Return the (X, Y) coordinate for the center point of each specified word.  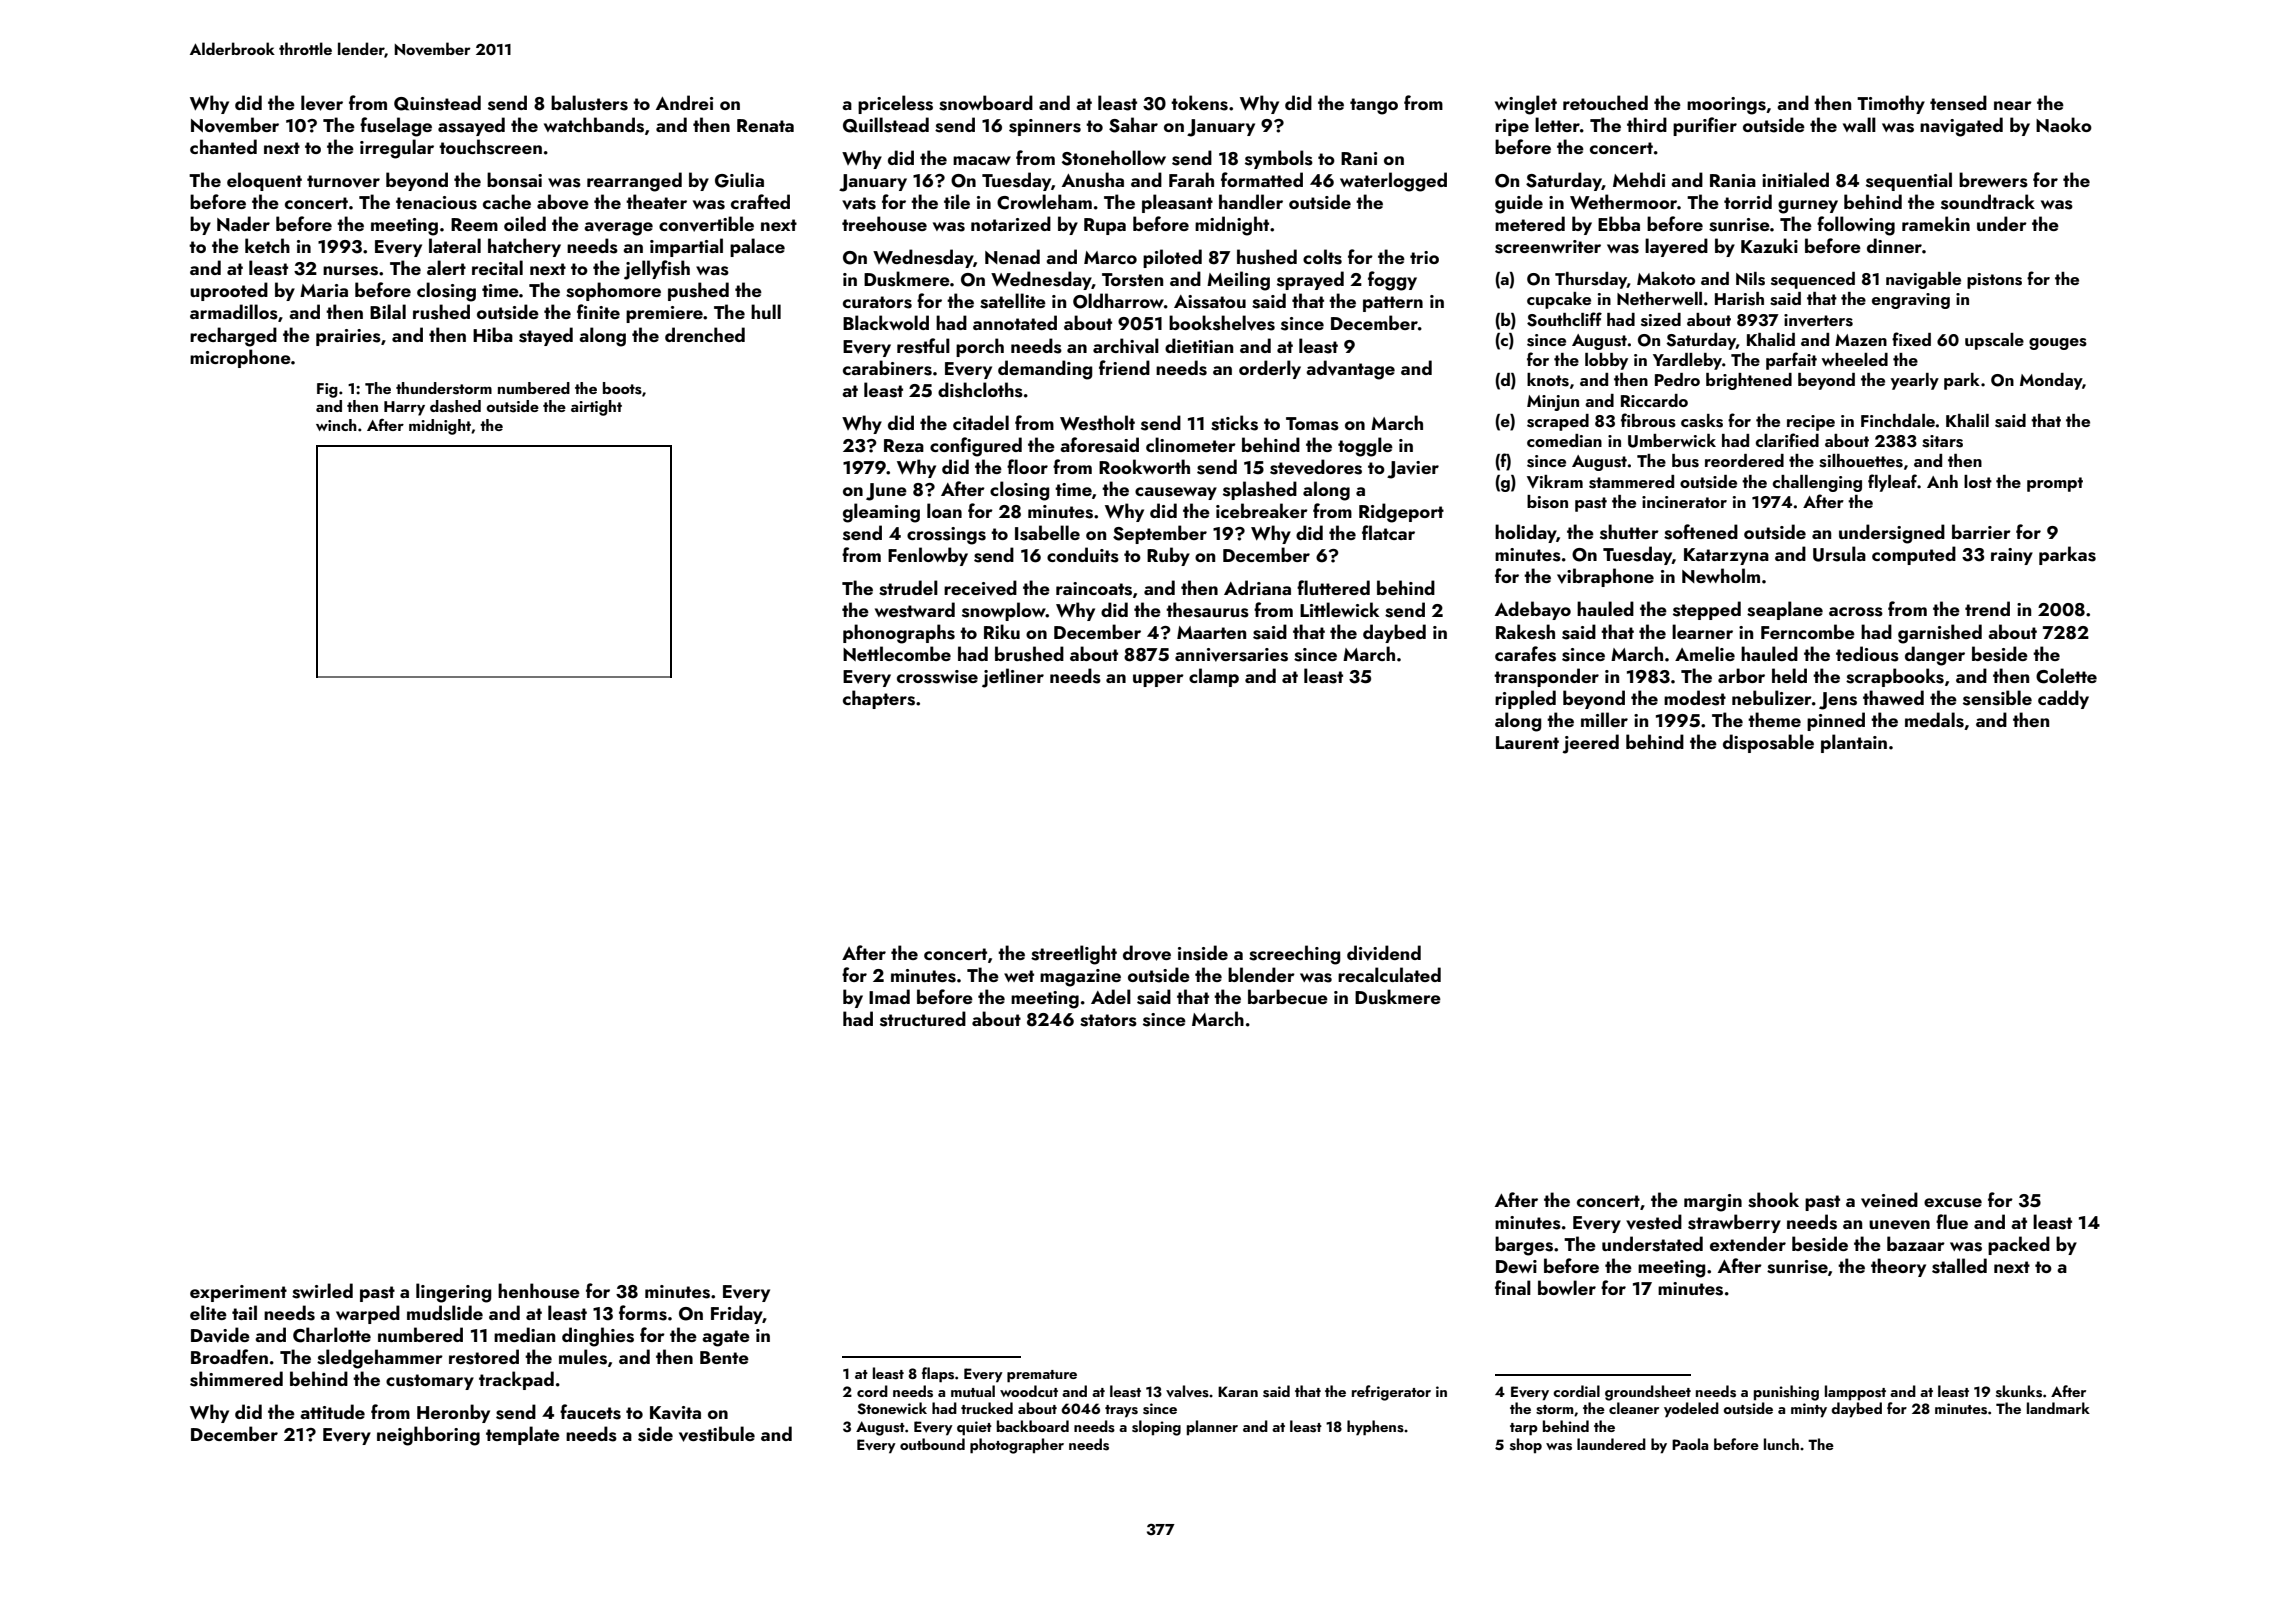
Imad (889, 996)
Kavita (675, 1413)
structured (923, 1019)
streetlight (1074, 955)
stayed (546, 336)
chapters (879, 699)
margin (1713, 1203)
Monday (2051, 381)
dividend (1384, 953)
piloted (1172, 258)
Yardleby (1687, 361)
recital (497, 267)
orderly (1270, 369)
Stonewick (892, 1408)
